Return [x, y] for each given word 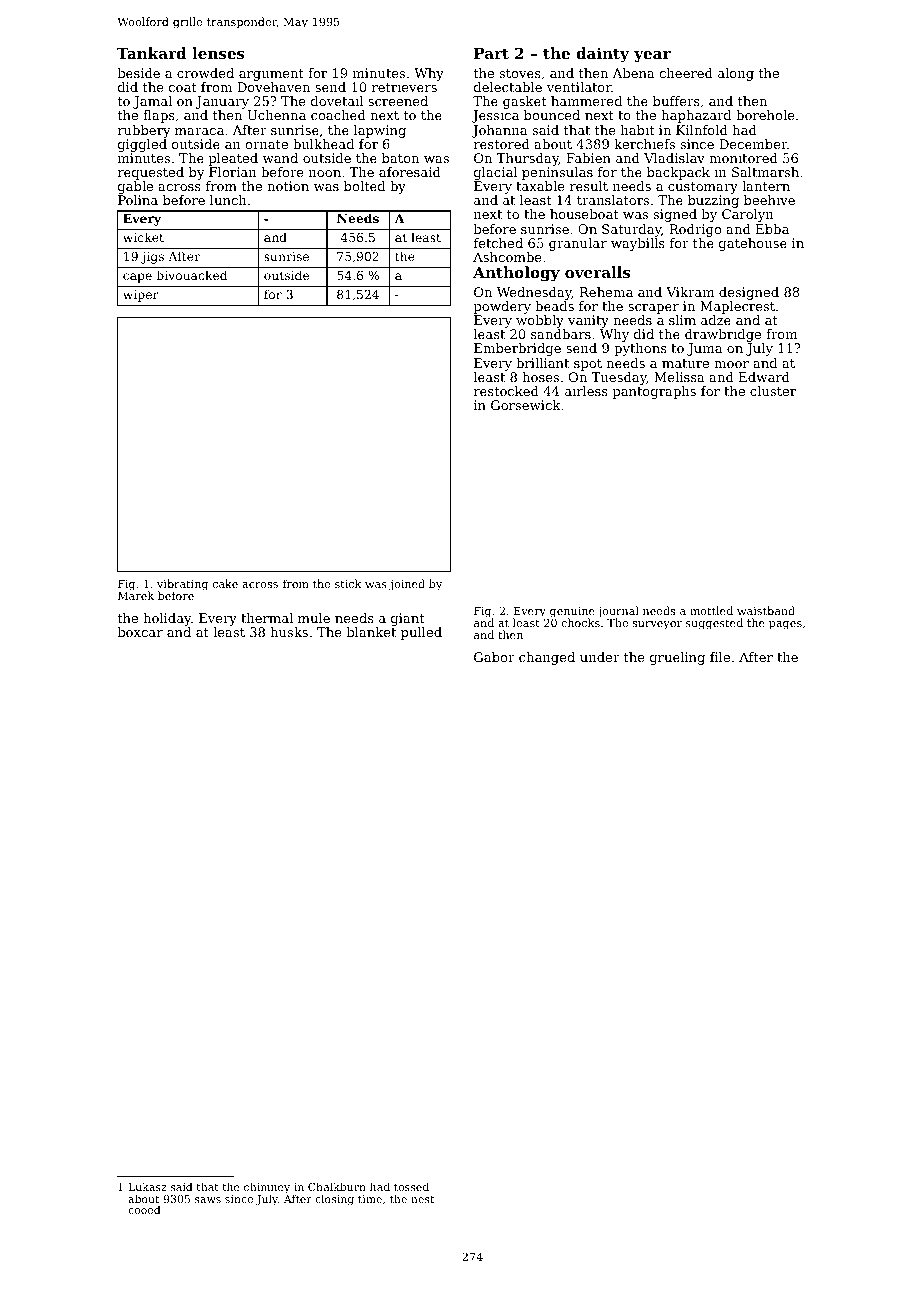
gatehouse [753, 244]
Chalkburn [337, 1186]
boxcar [140, 632]
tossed [411, 1186]
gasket [525, 102]
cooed [144, 1209]
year [652, 57]
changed [547, 658]
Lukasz [148, 1186]
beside [138, 73]
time [370, 1199]
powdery [502, 307]
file [720, 657]
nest [422, 1199]
